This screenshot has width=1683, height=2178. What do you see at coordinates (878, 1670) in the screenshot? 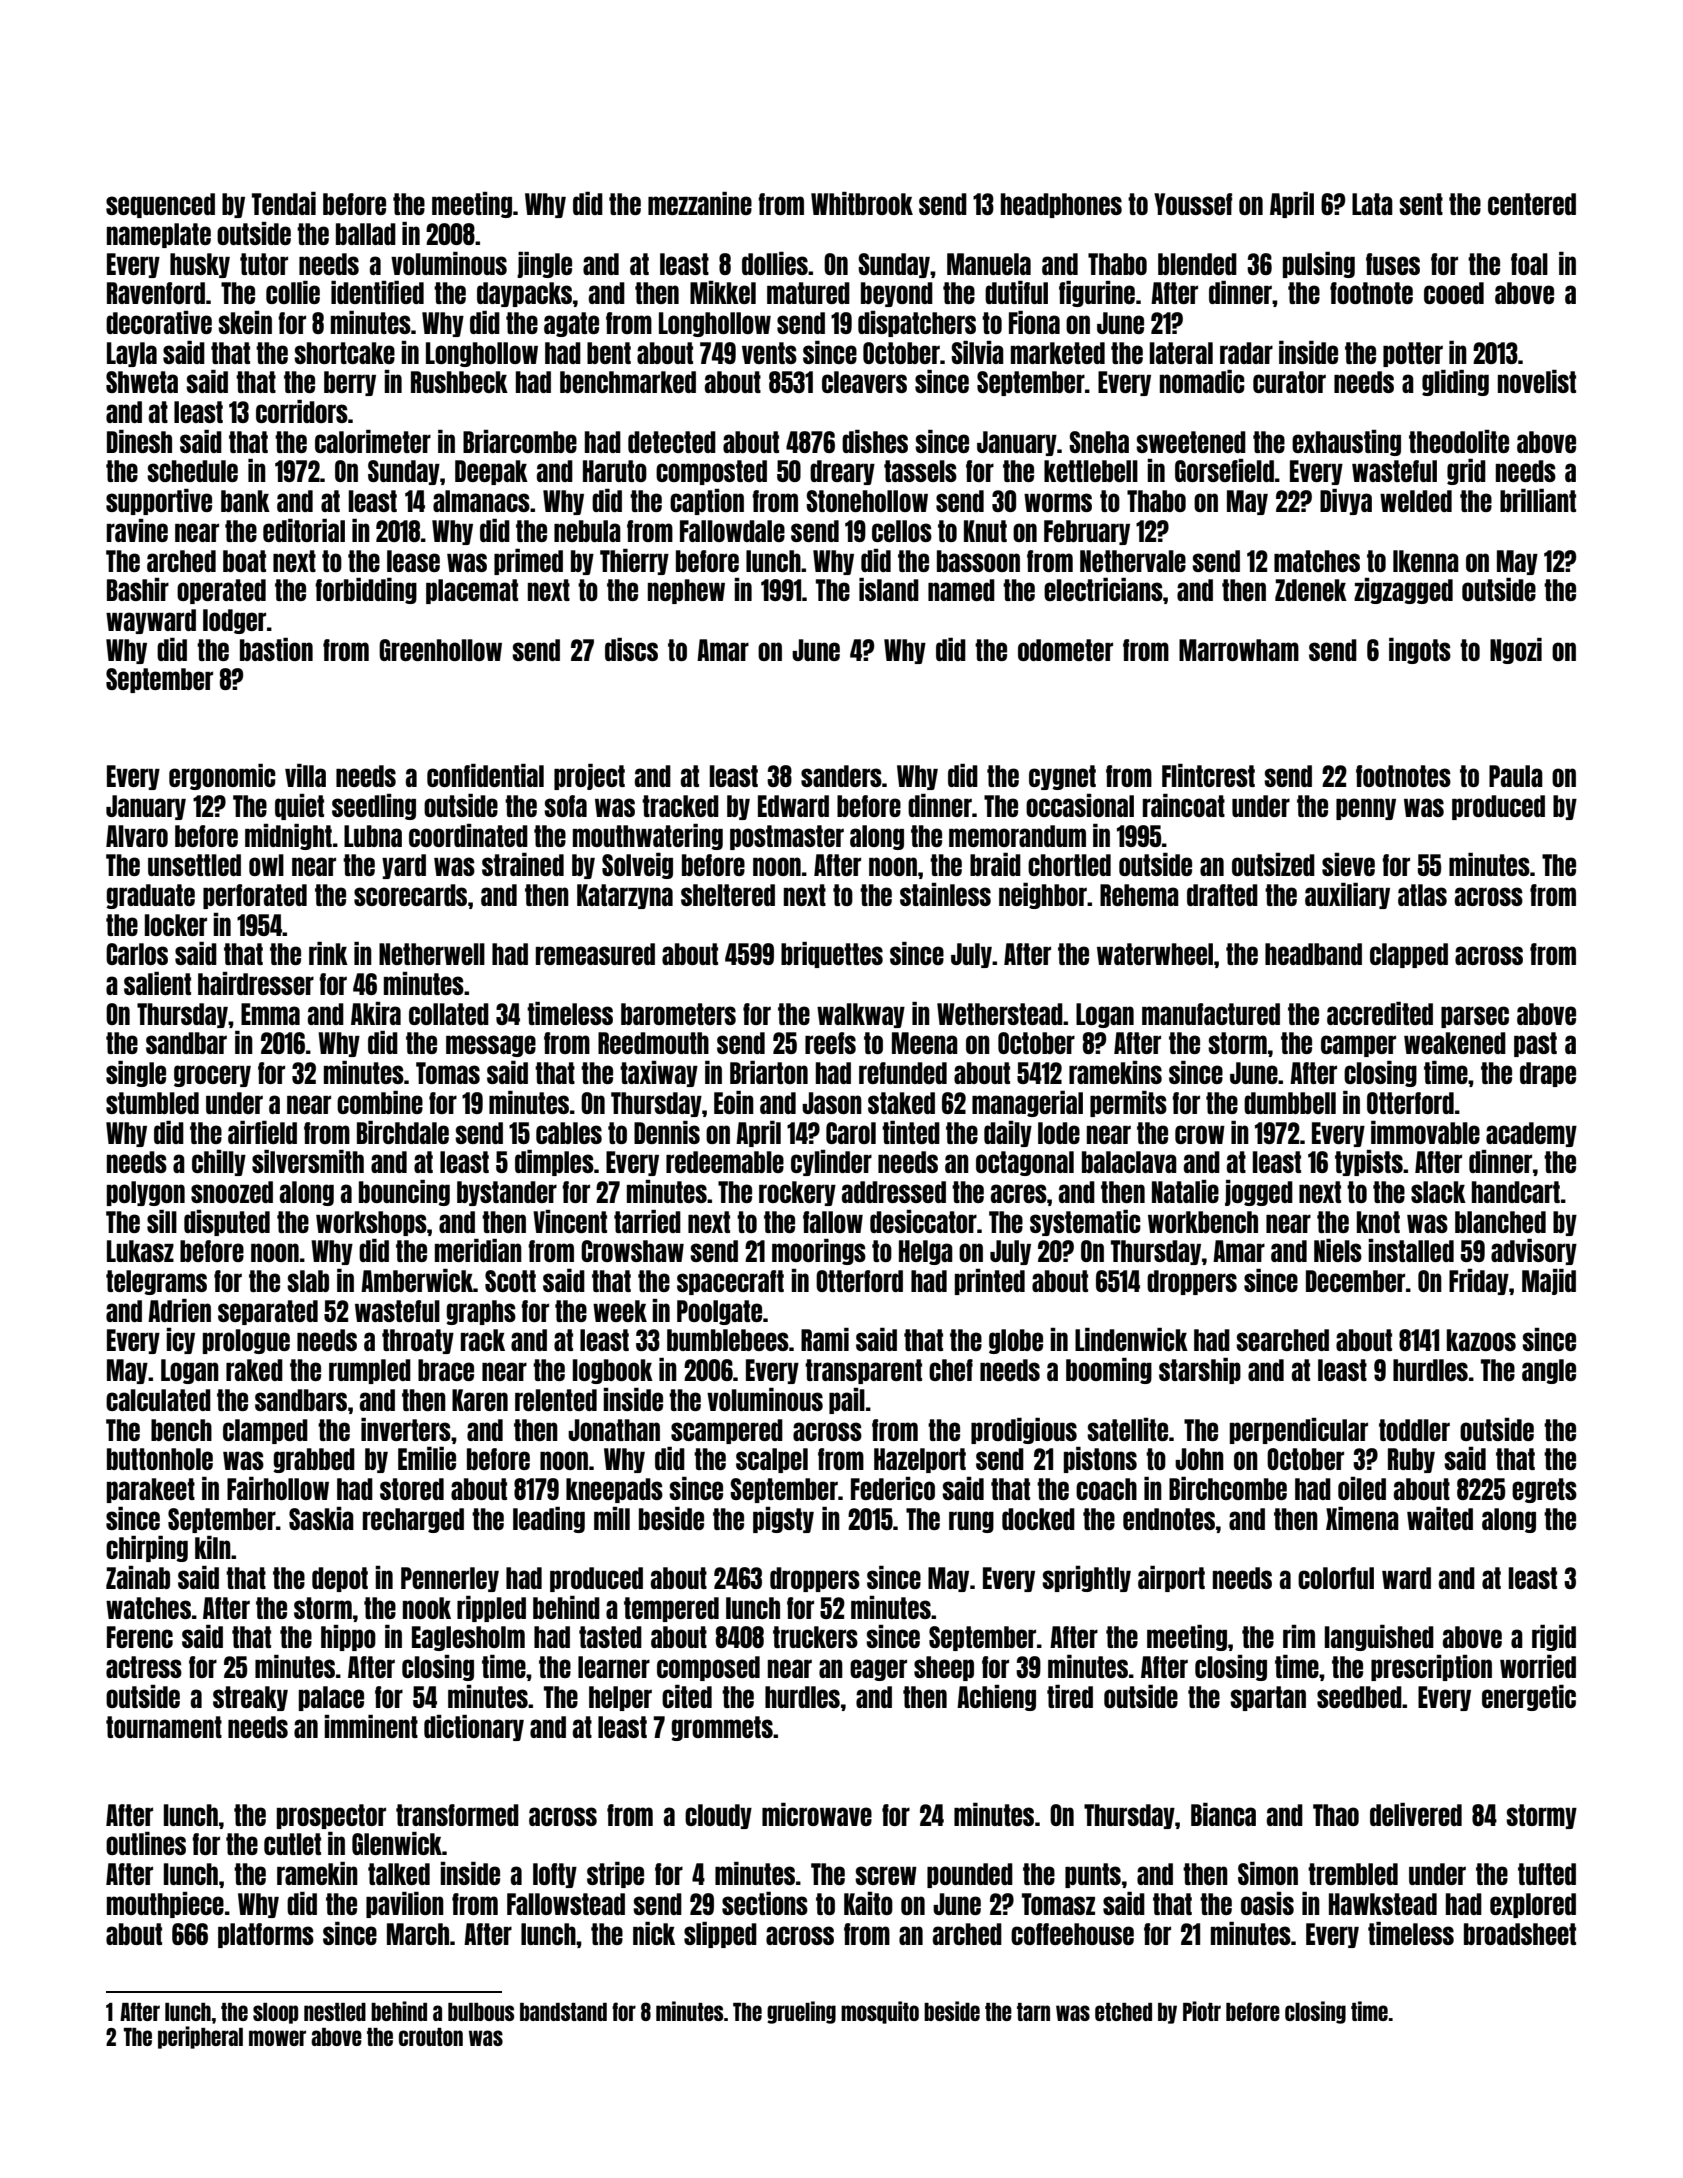
I see `eager` at bounding box center [878, 1670].
